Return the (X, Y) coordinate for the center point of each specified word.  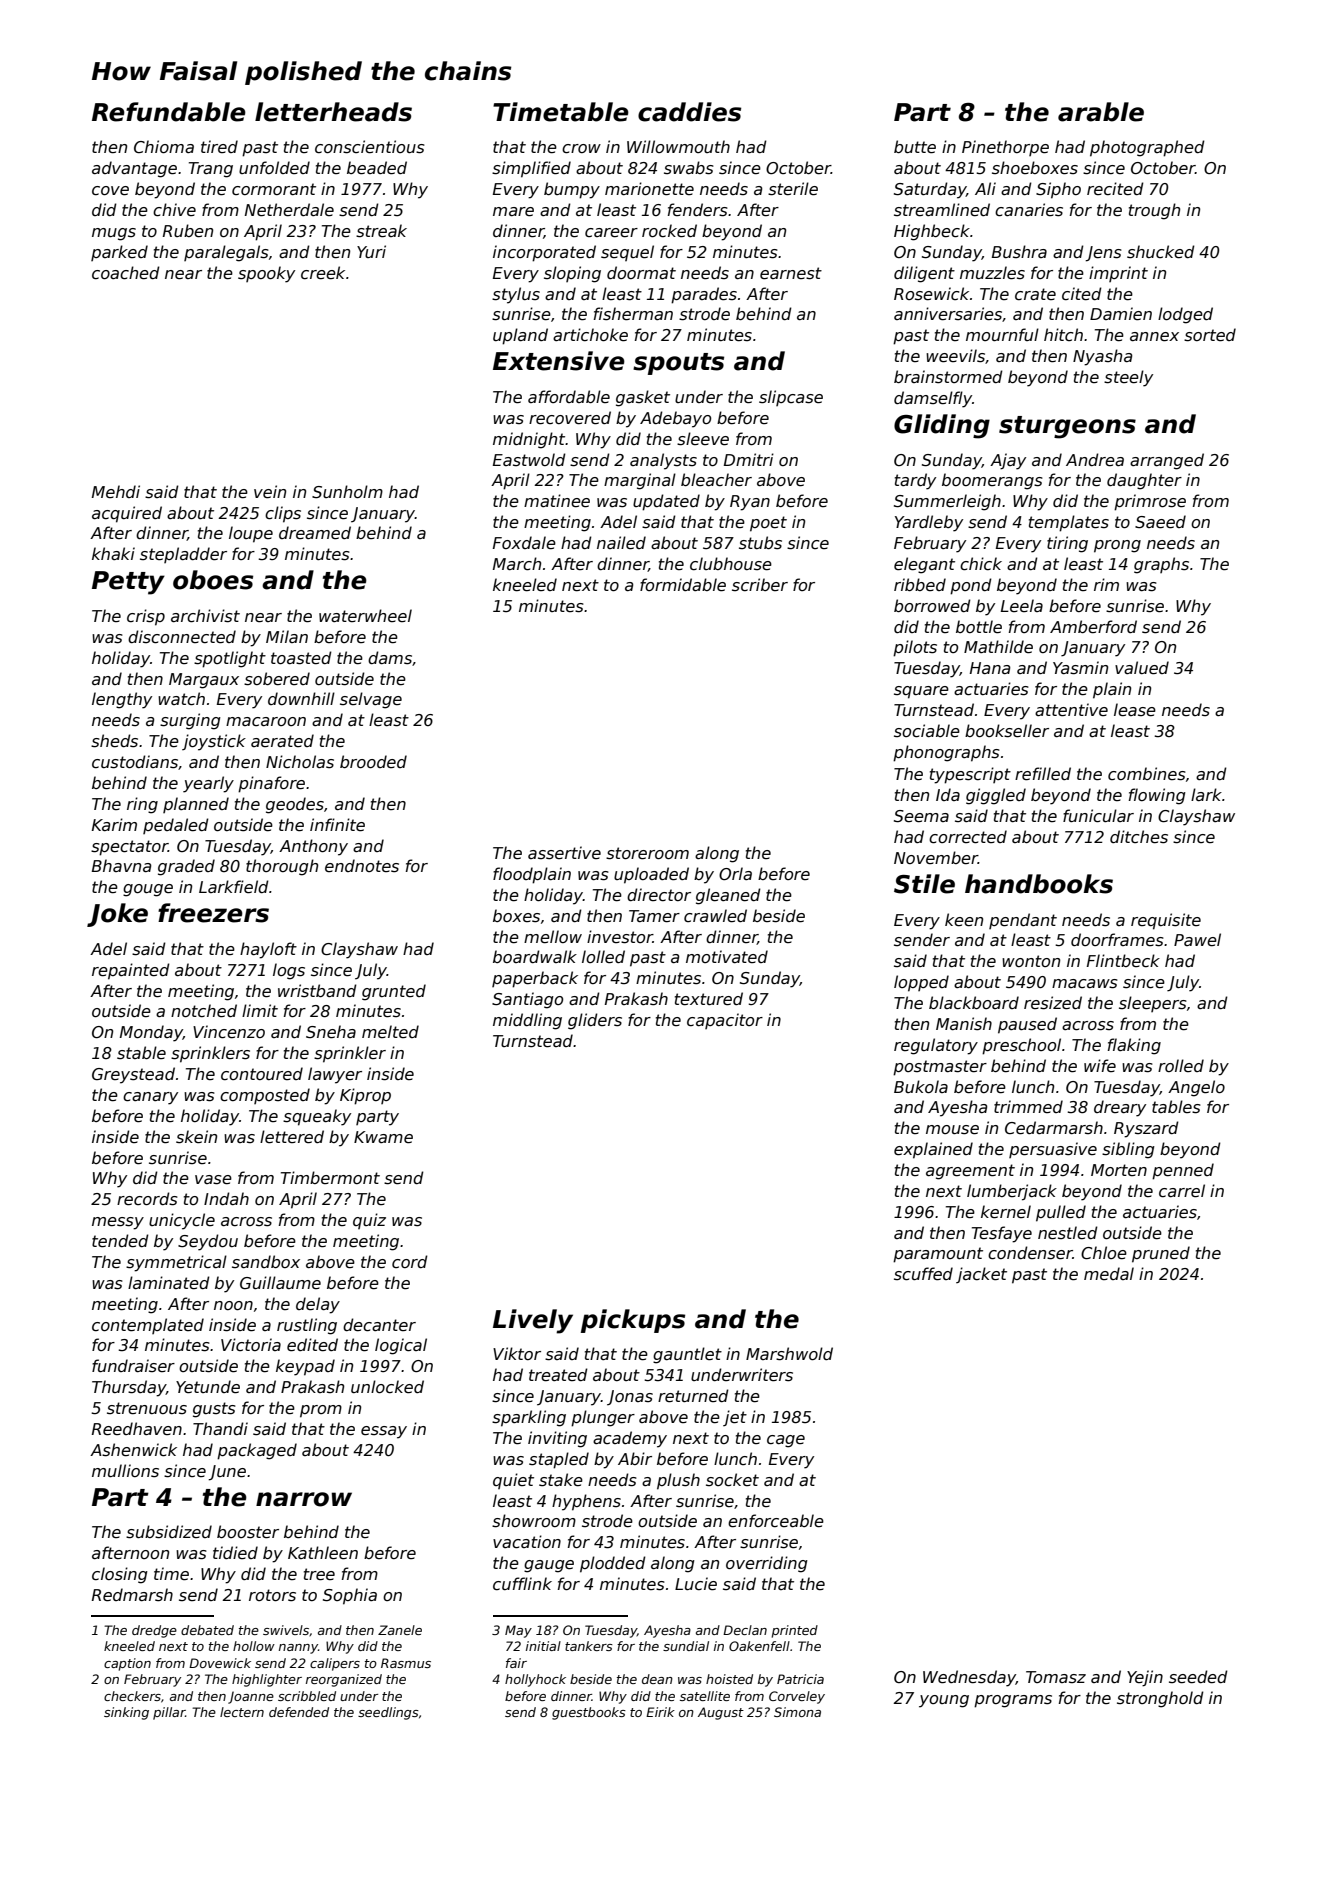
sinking (126, 1713)
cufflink (522, 1583)
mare (513, 212)
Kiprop (365, 1096)
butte (915, 147)
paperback (535, 979)
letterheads (333, 112)
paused (1027, 1025)
